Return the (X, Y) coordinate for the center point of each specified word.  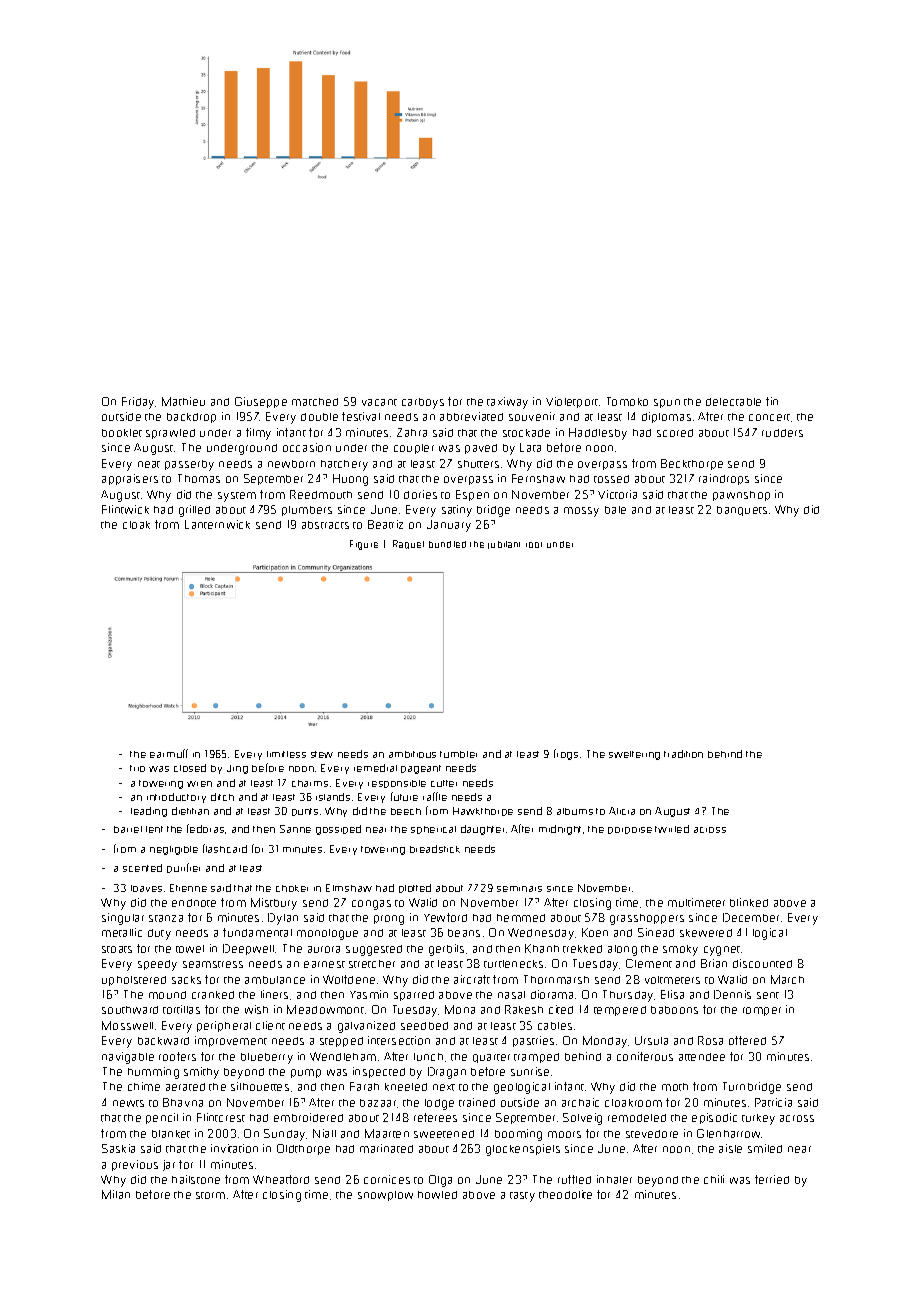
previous (135, 1165)
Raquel (408, 544)
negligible (174, 850)
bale (615, 510)
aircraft (472, 979)
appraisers (130, 479)
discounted (762, 963)
